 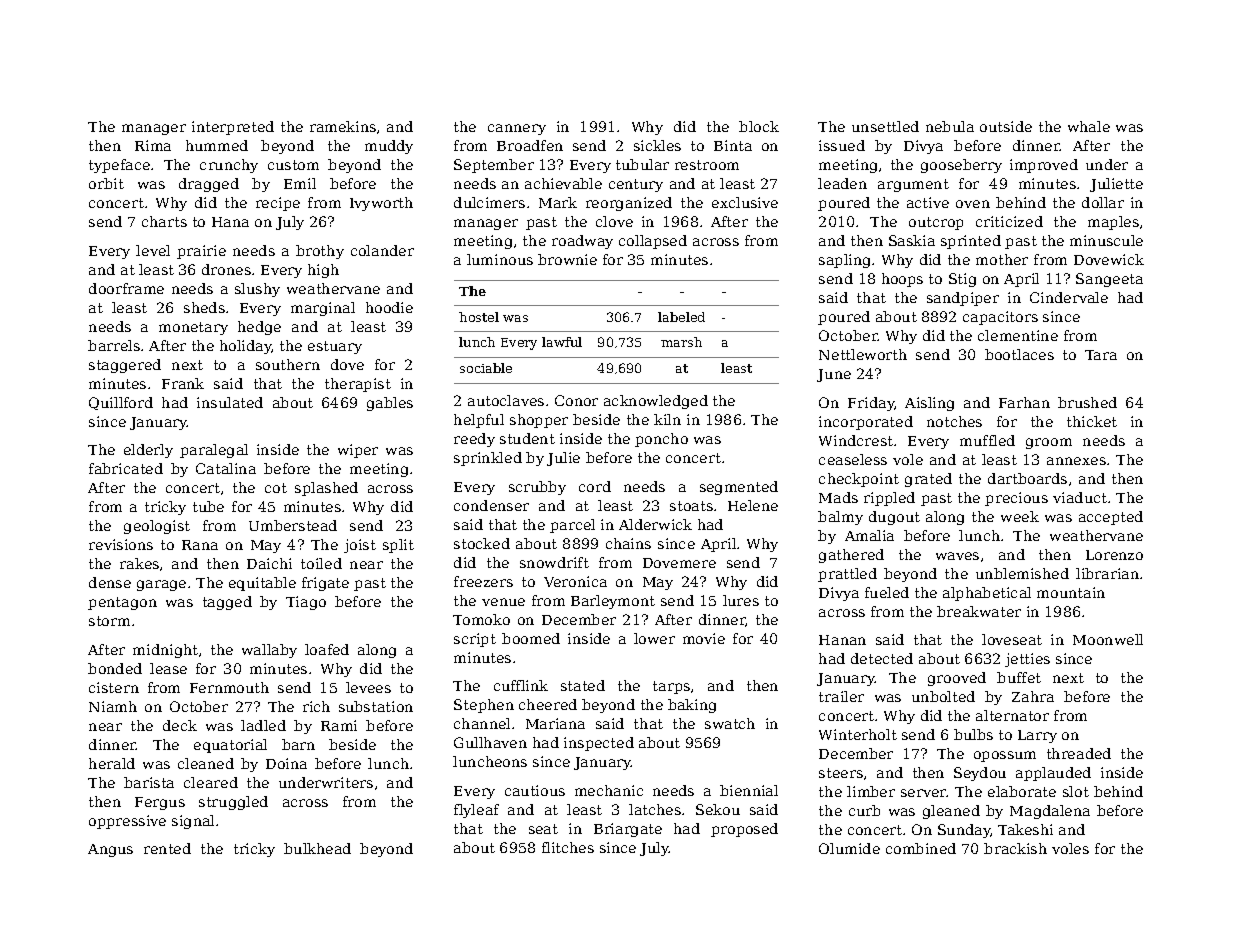 I want to click on Magdalena, so click(x=1050, y=812).
